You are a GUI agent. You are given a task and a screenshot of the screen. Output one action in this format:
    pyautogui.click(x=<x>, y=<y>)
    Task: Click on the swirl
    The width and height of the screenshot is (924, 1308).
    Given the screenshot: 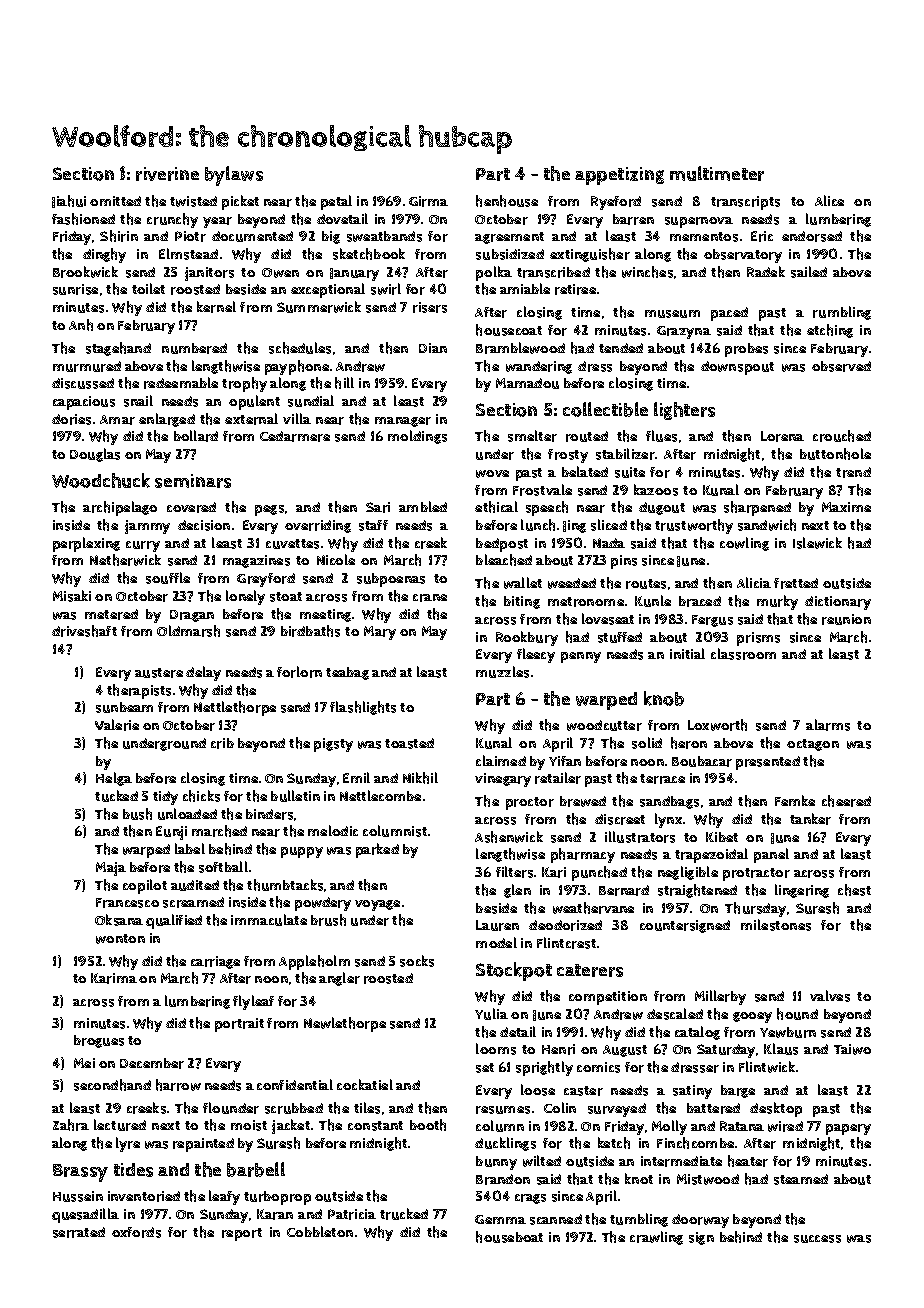 What is the action you would take?
    pyautogui.click(x=386, y=289)
